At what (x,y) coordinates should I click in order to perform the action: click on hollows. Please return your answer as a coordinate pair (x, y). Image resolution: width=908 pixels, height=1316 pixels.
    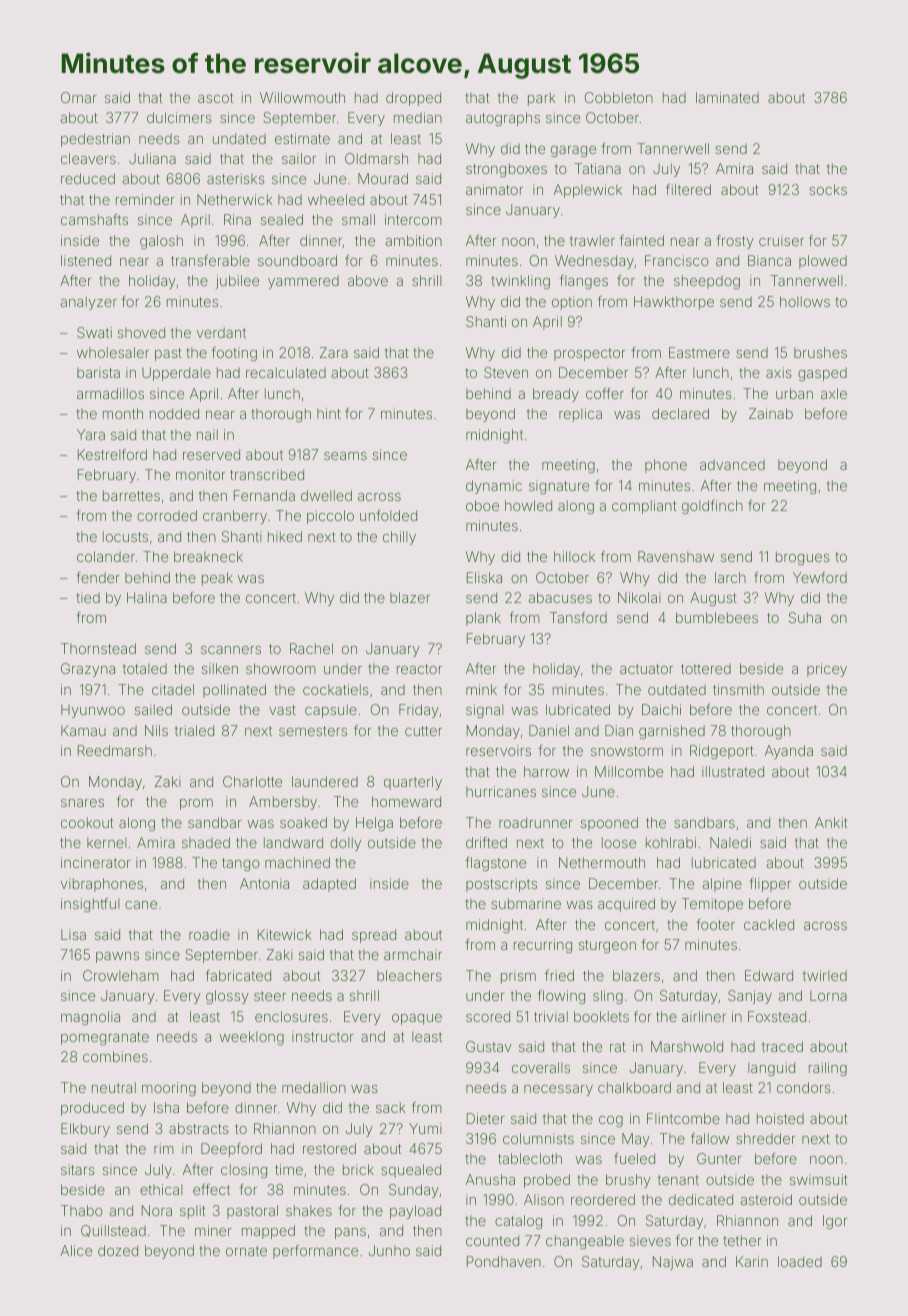
    Looking at the image, I should click on (805, 301).
